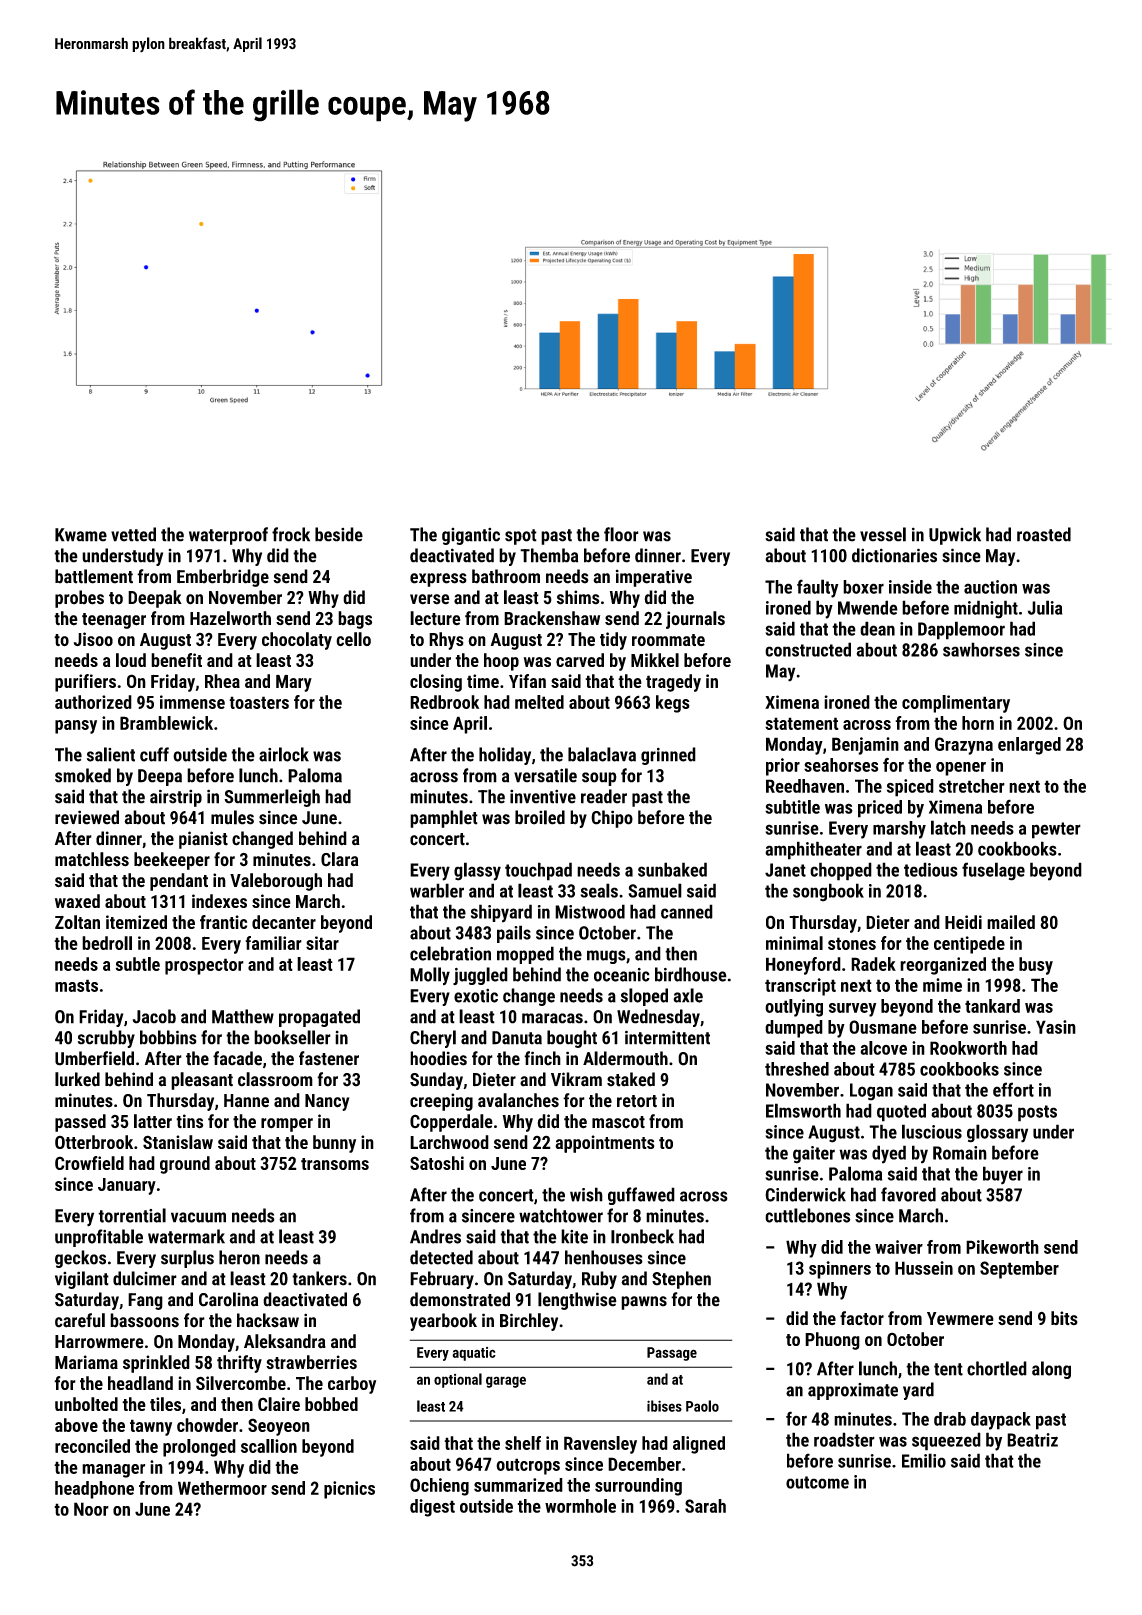 This image has height=1615, width=1142. Describe the element at coordinates (1003, 1175) in the image. I see `buyer` at that location.
